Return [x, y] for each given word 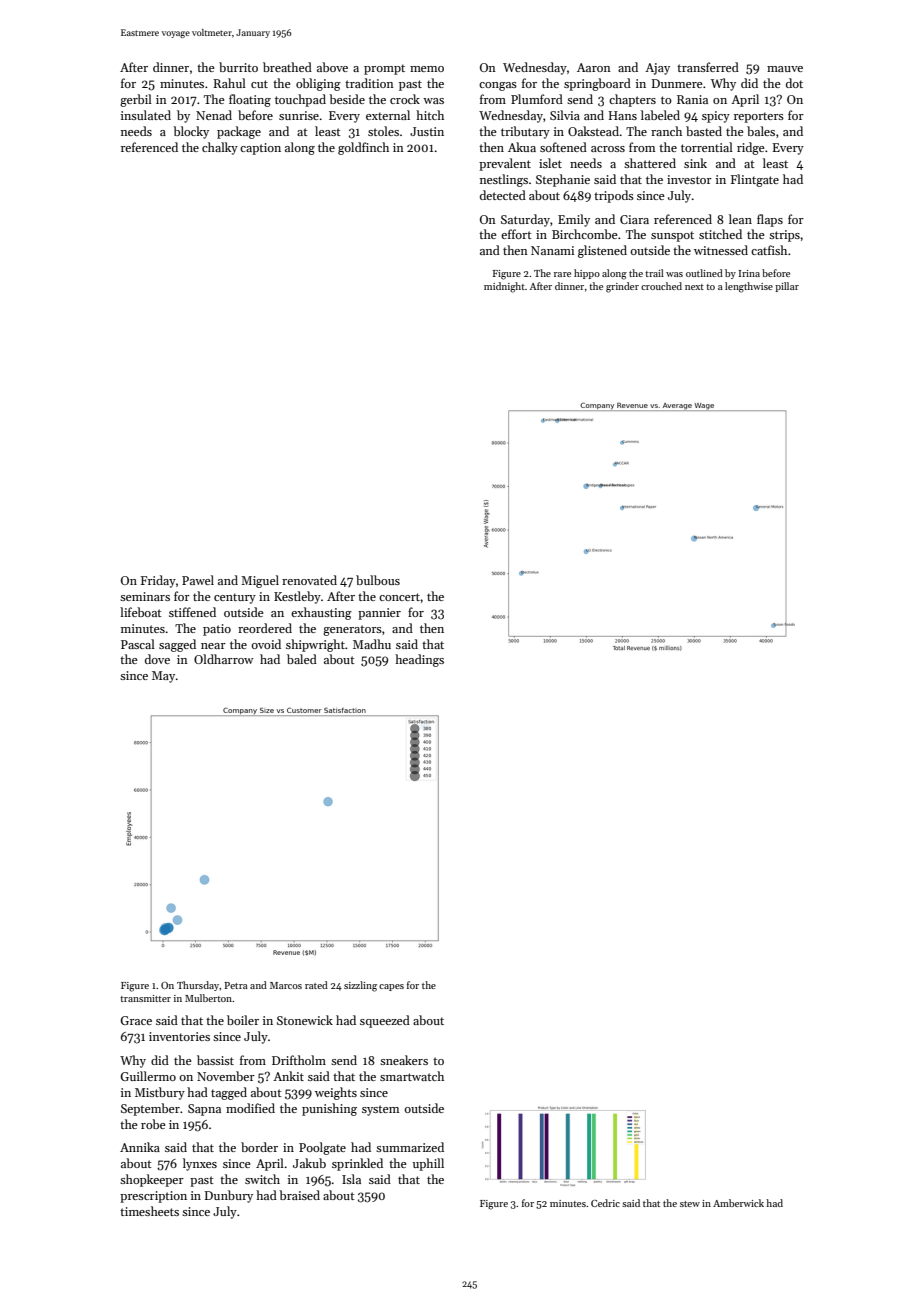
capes [391, 987]
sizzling [360, 986]
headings [419, 660]
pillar [787, 287]
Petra [236, 985]
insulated [146, 115]
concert [400, 597]
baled [302, 659]
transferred [708, 67]
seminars [145, 596]
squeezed [385, 1021]
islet [550, 163]
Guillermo [148, 1076]
